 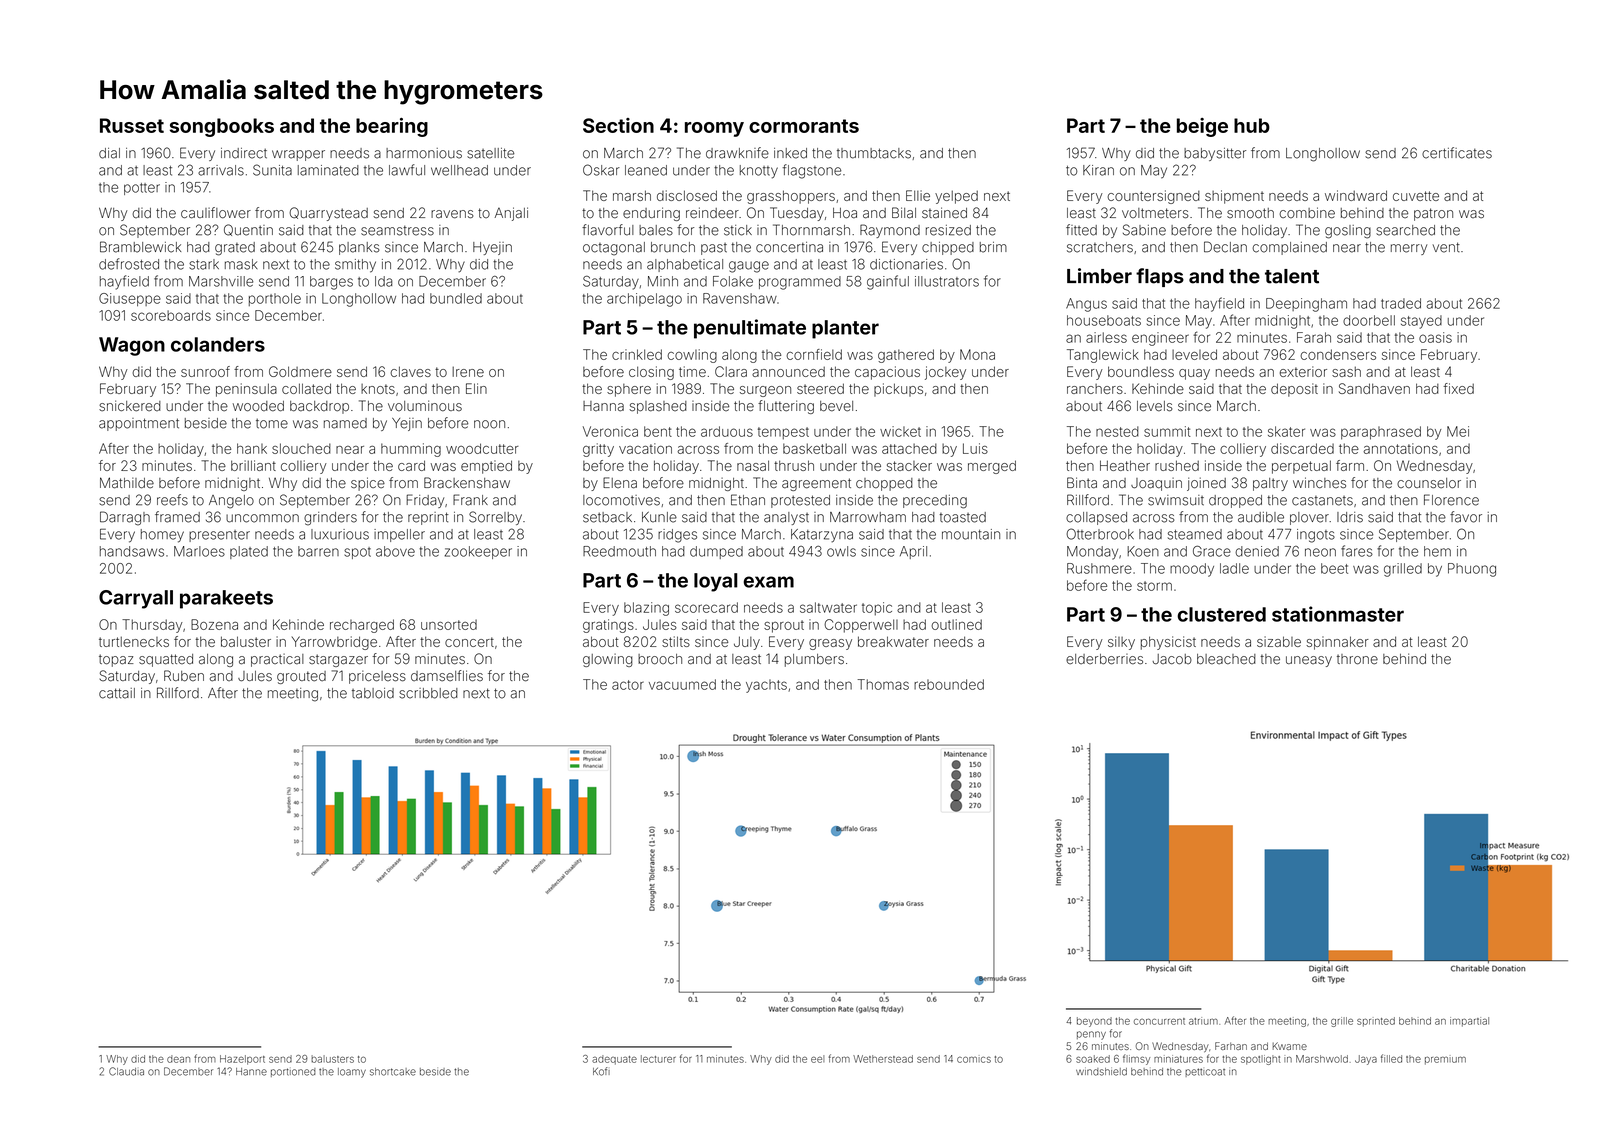 I want to click on hank, so click(x=252, y=448).
